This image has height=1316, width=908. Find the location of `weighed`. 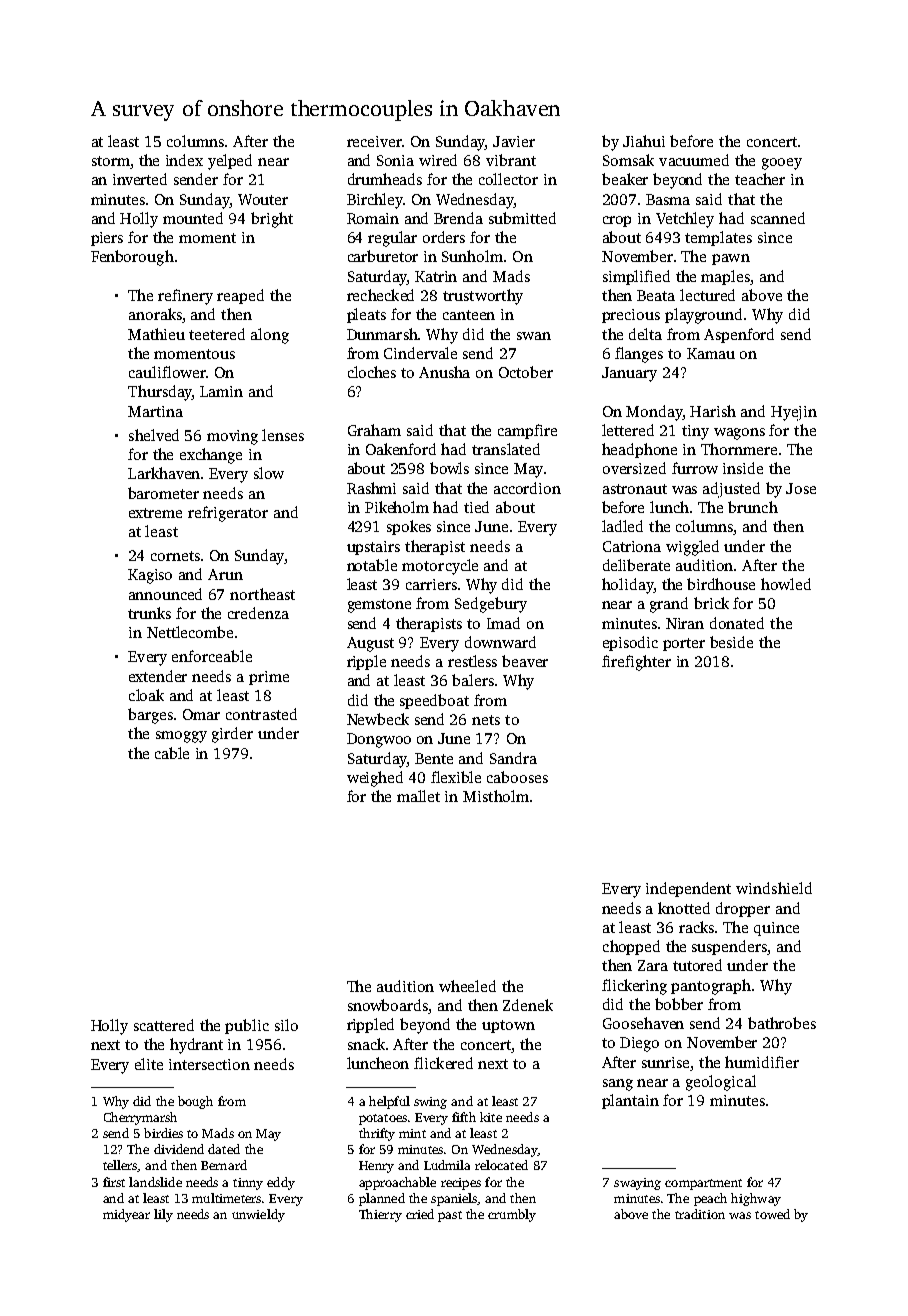

weighed is located at coordinates (375, 779).
